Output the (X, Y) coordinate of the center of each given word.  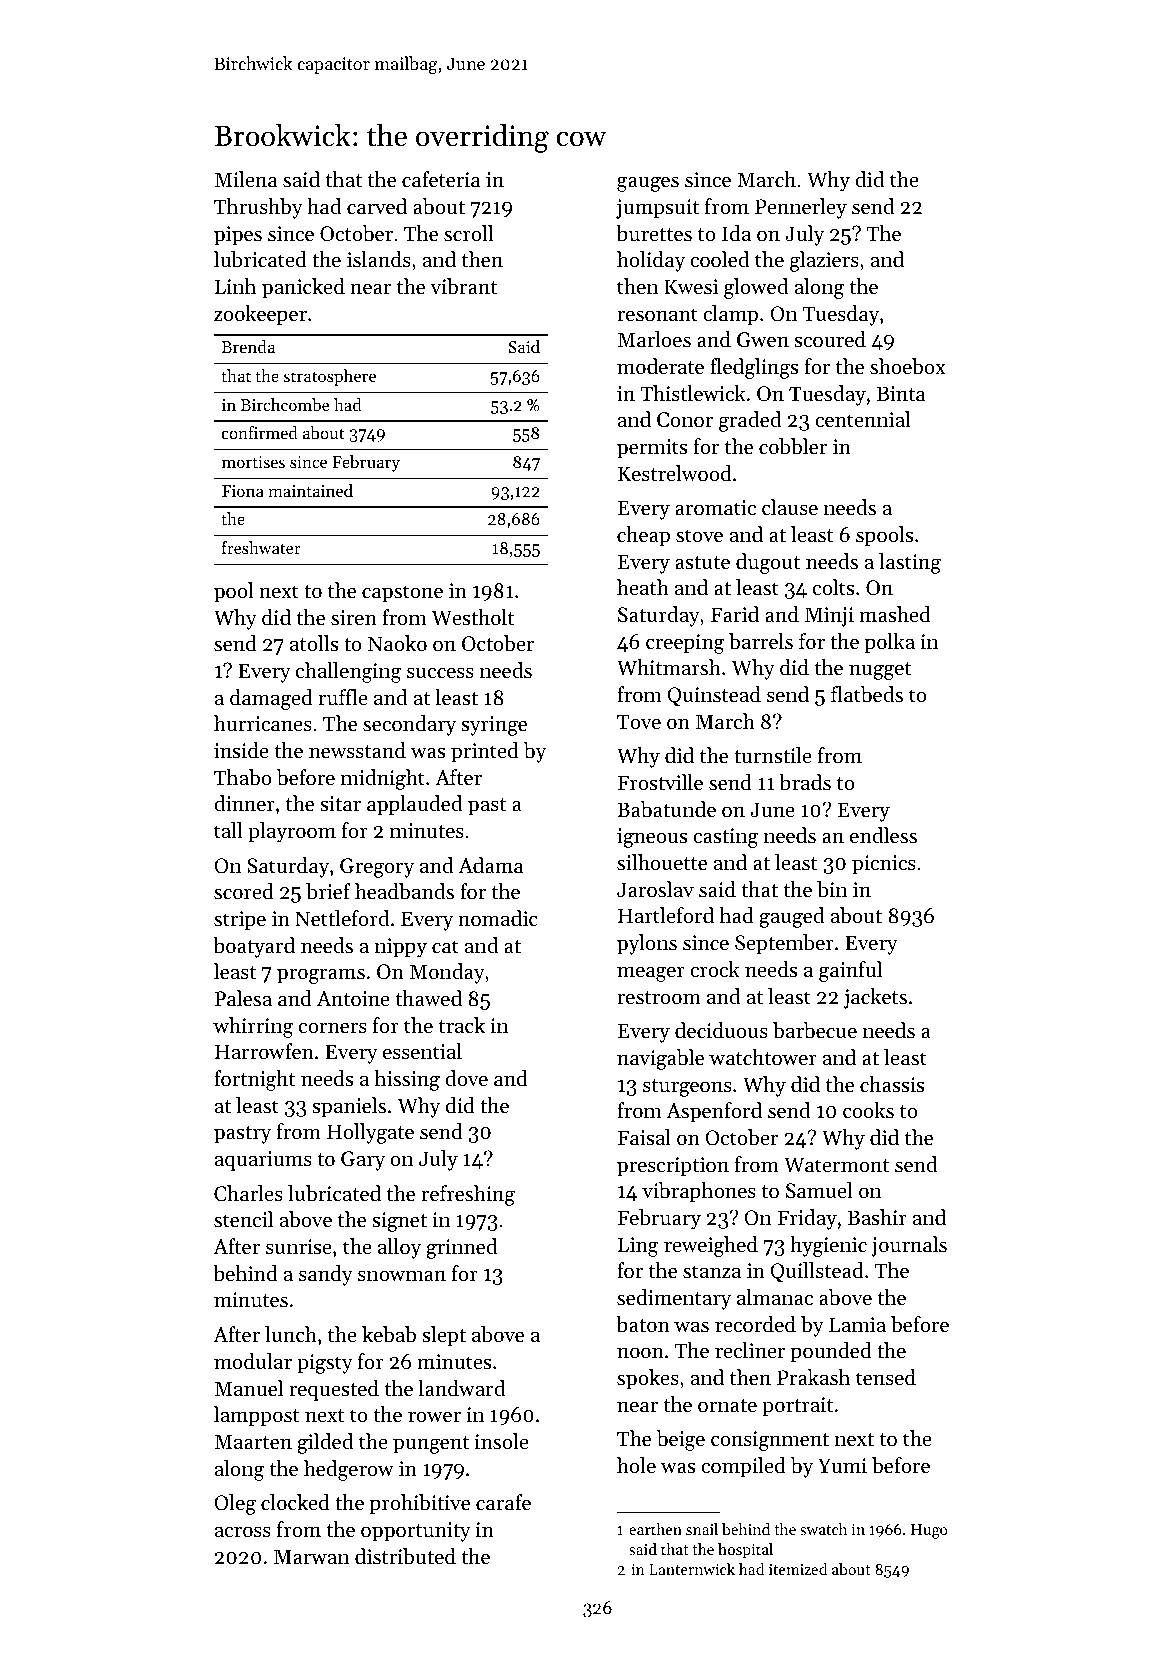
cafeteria (441, 179)
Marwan (311, 1556)
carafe (503, 1502)
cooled (719, 259)
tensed (886, 1377)
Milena (246, 179)
